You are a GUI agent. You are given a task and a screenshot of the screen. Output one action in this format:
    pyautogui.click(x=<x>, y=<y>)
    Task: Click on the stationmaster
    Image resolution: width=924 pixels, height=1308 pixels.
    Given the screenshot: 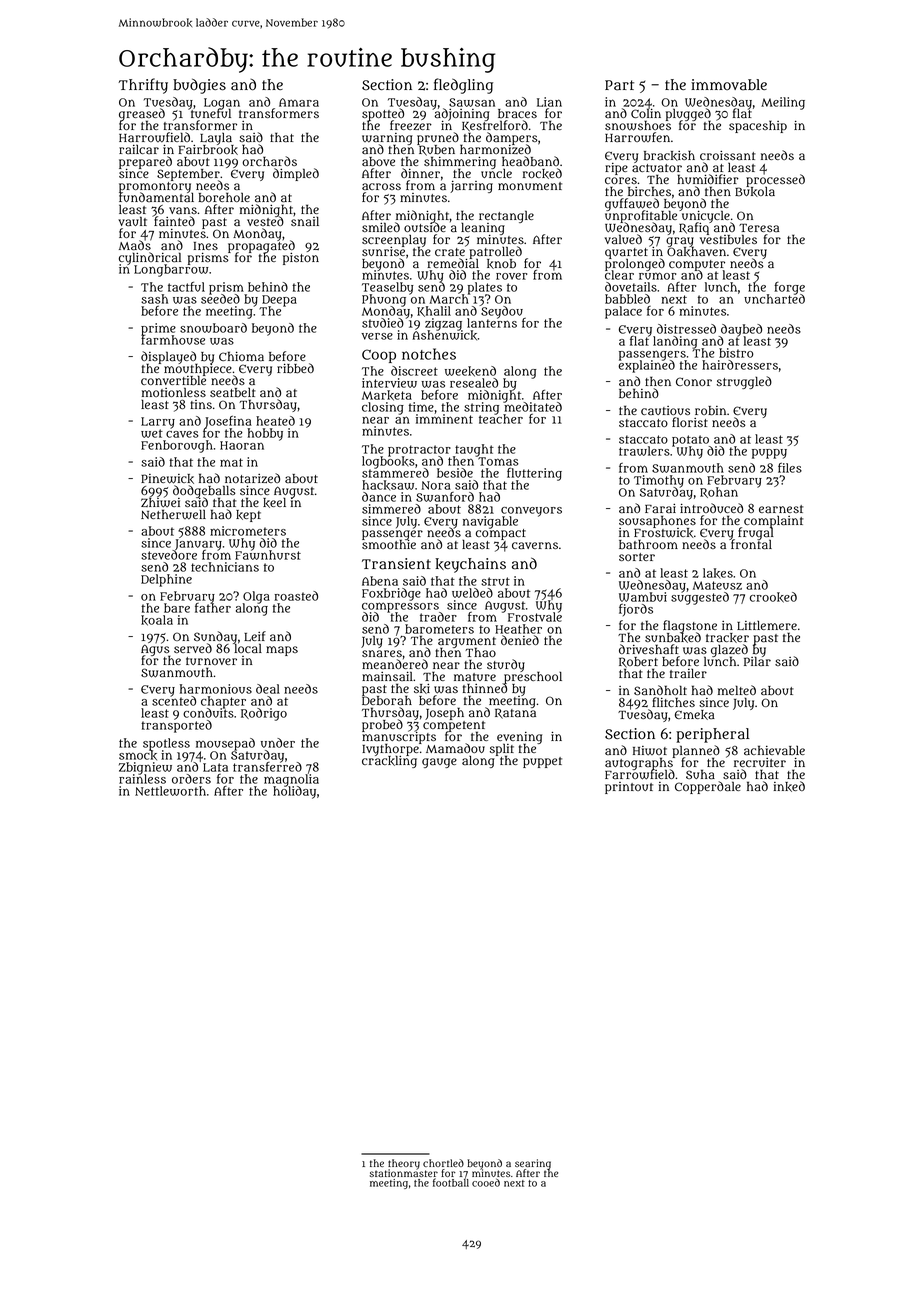 What is the action you would take?
    pyautogui.click(x=404, y=1173)
